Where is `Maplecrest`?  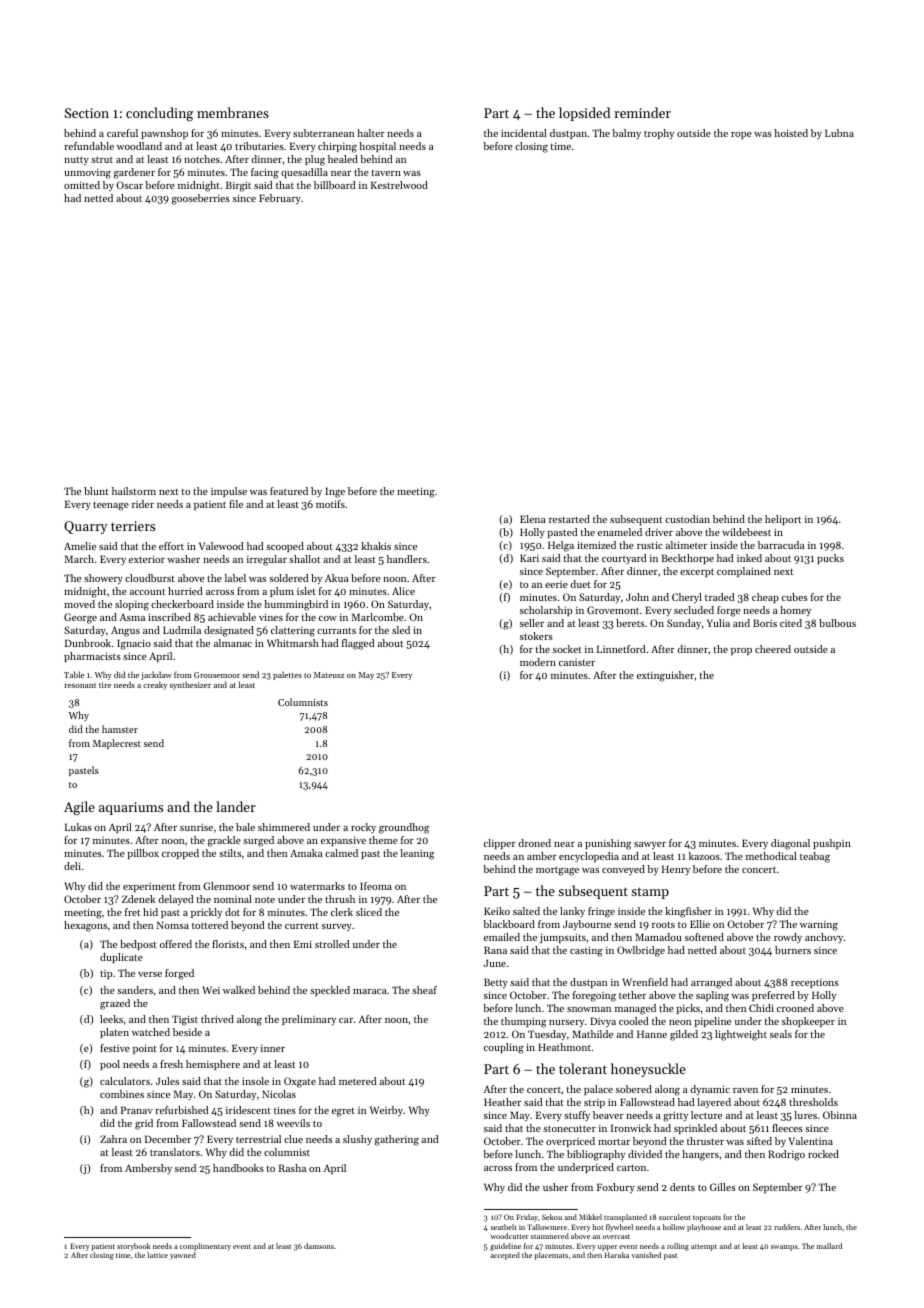 Maplecrest is located at coordinates (117, 744).
